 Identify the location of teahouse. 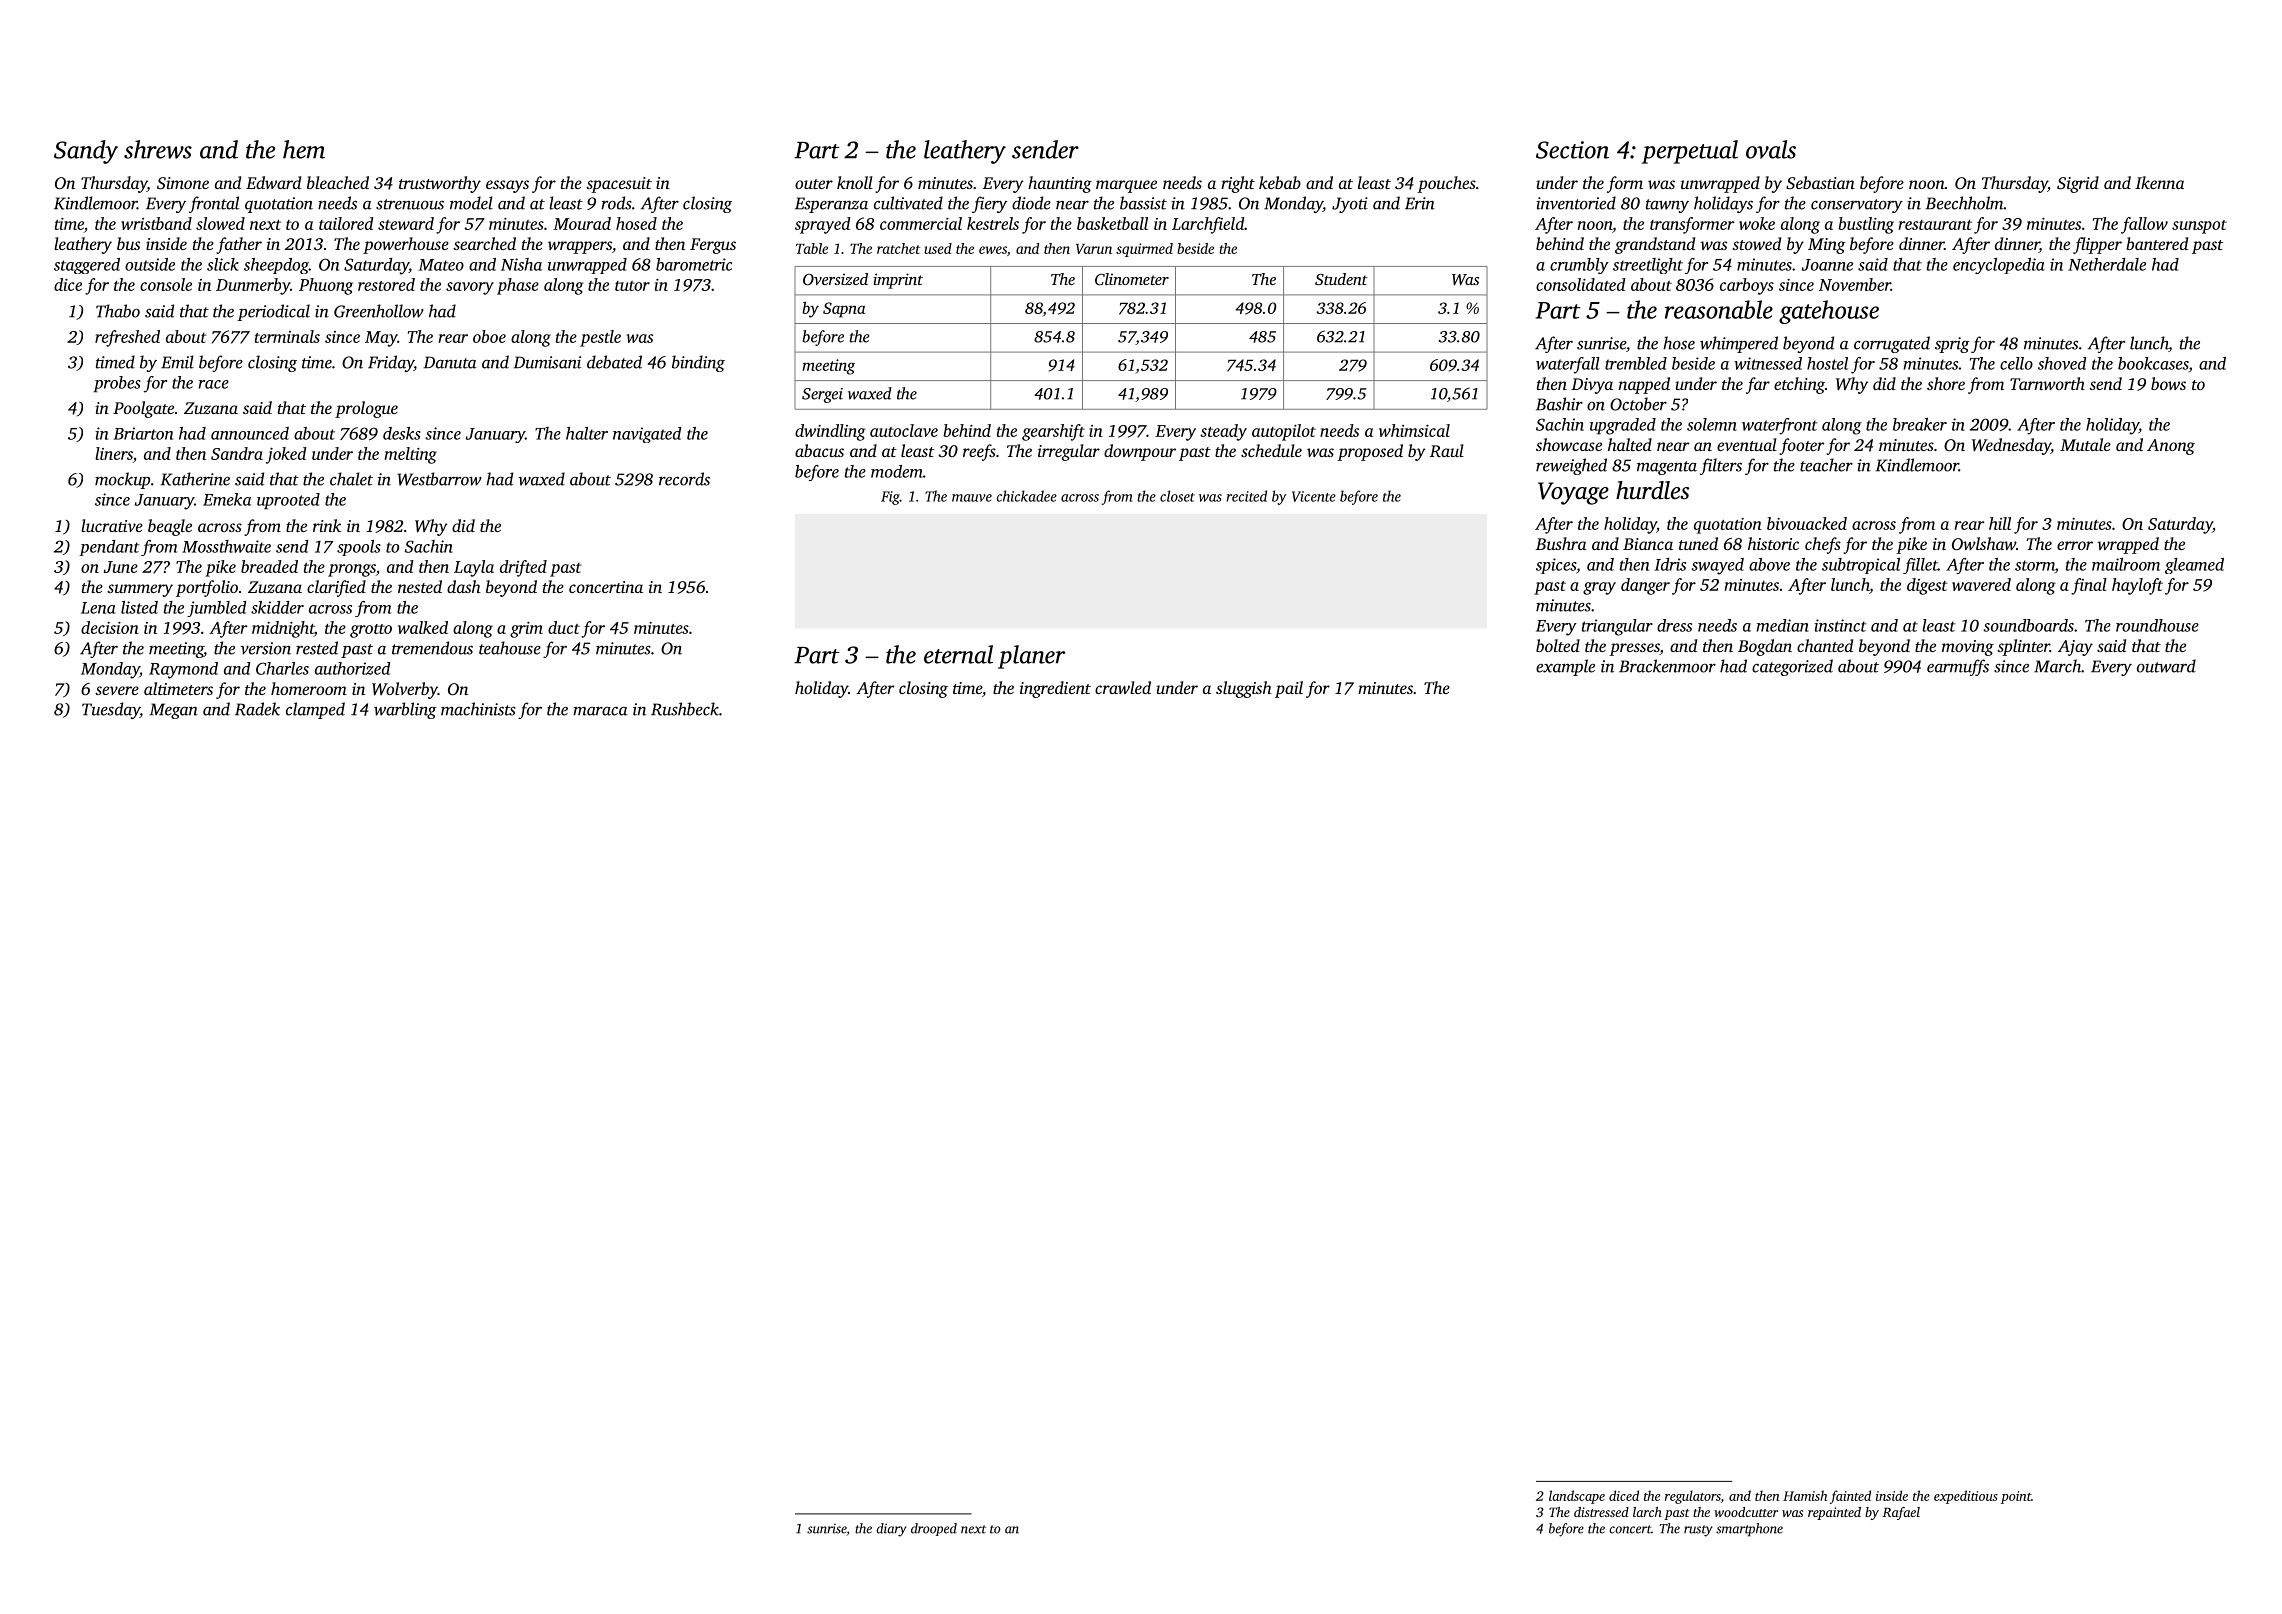
(510, 648).
